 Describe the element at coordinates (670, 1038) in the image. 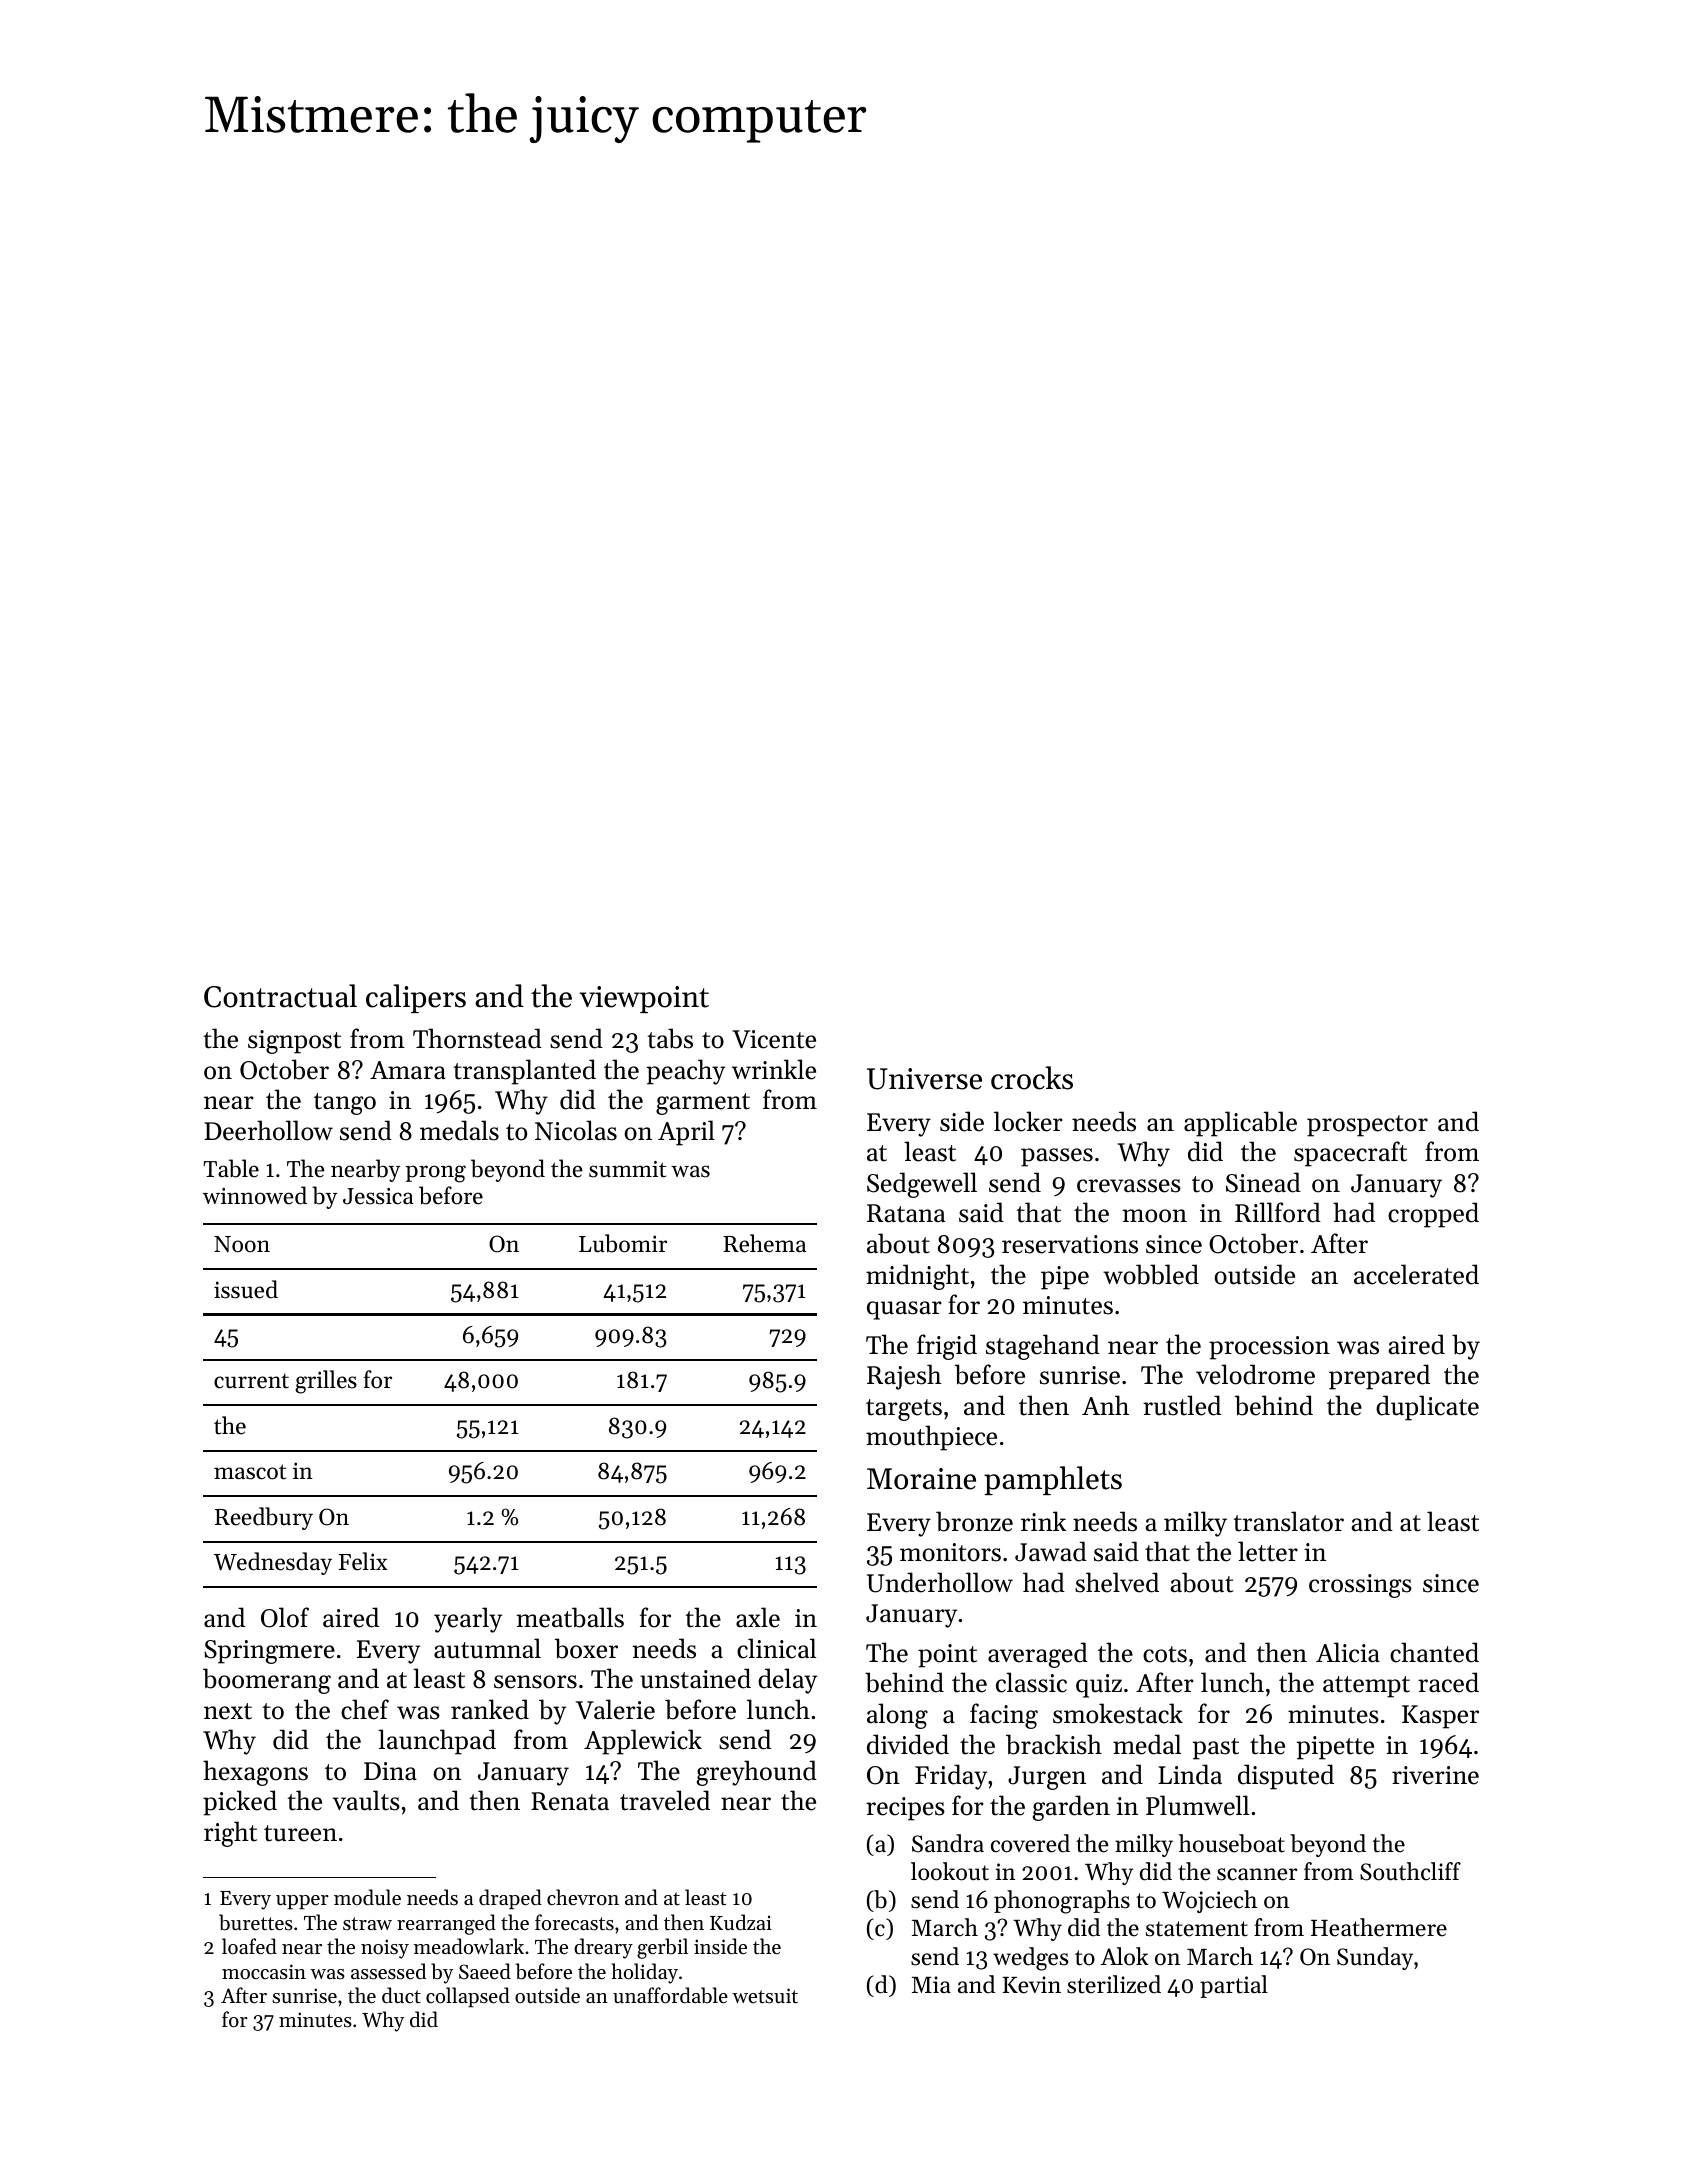

I see `tabs` at that location.
